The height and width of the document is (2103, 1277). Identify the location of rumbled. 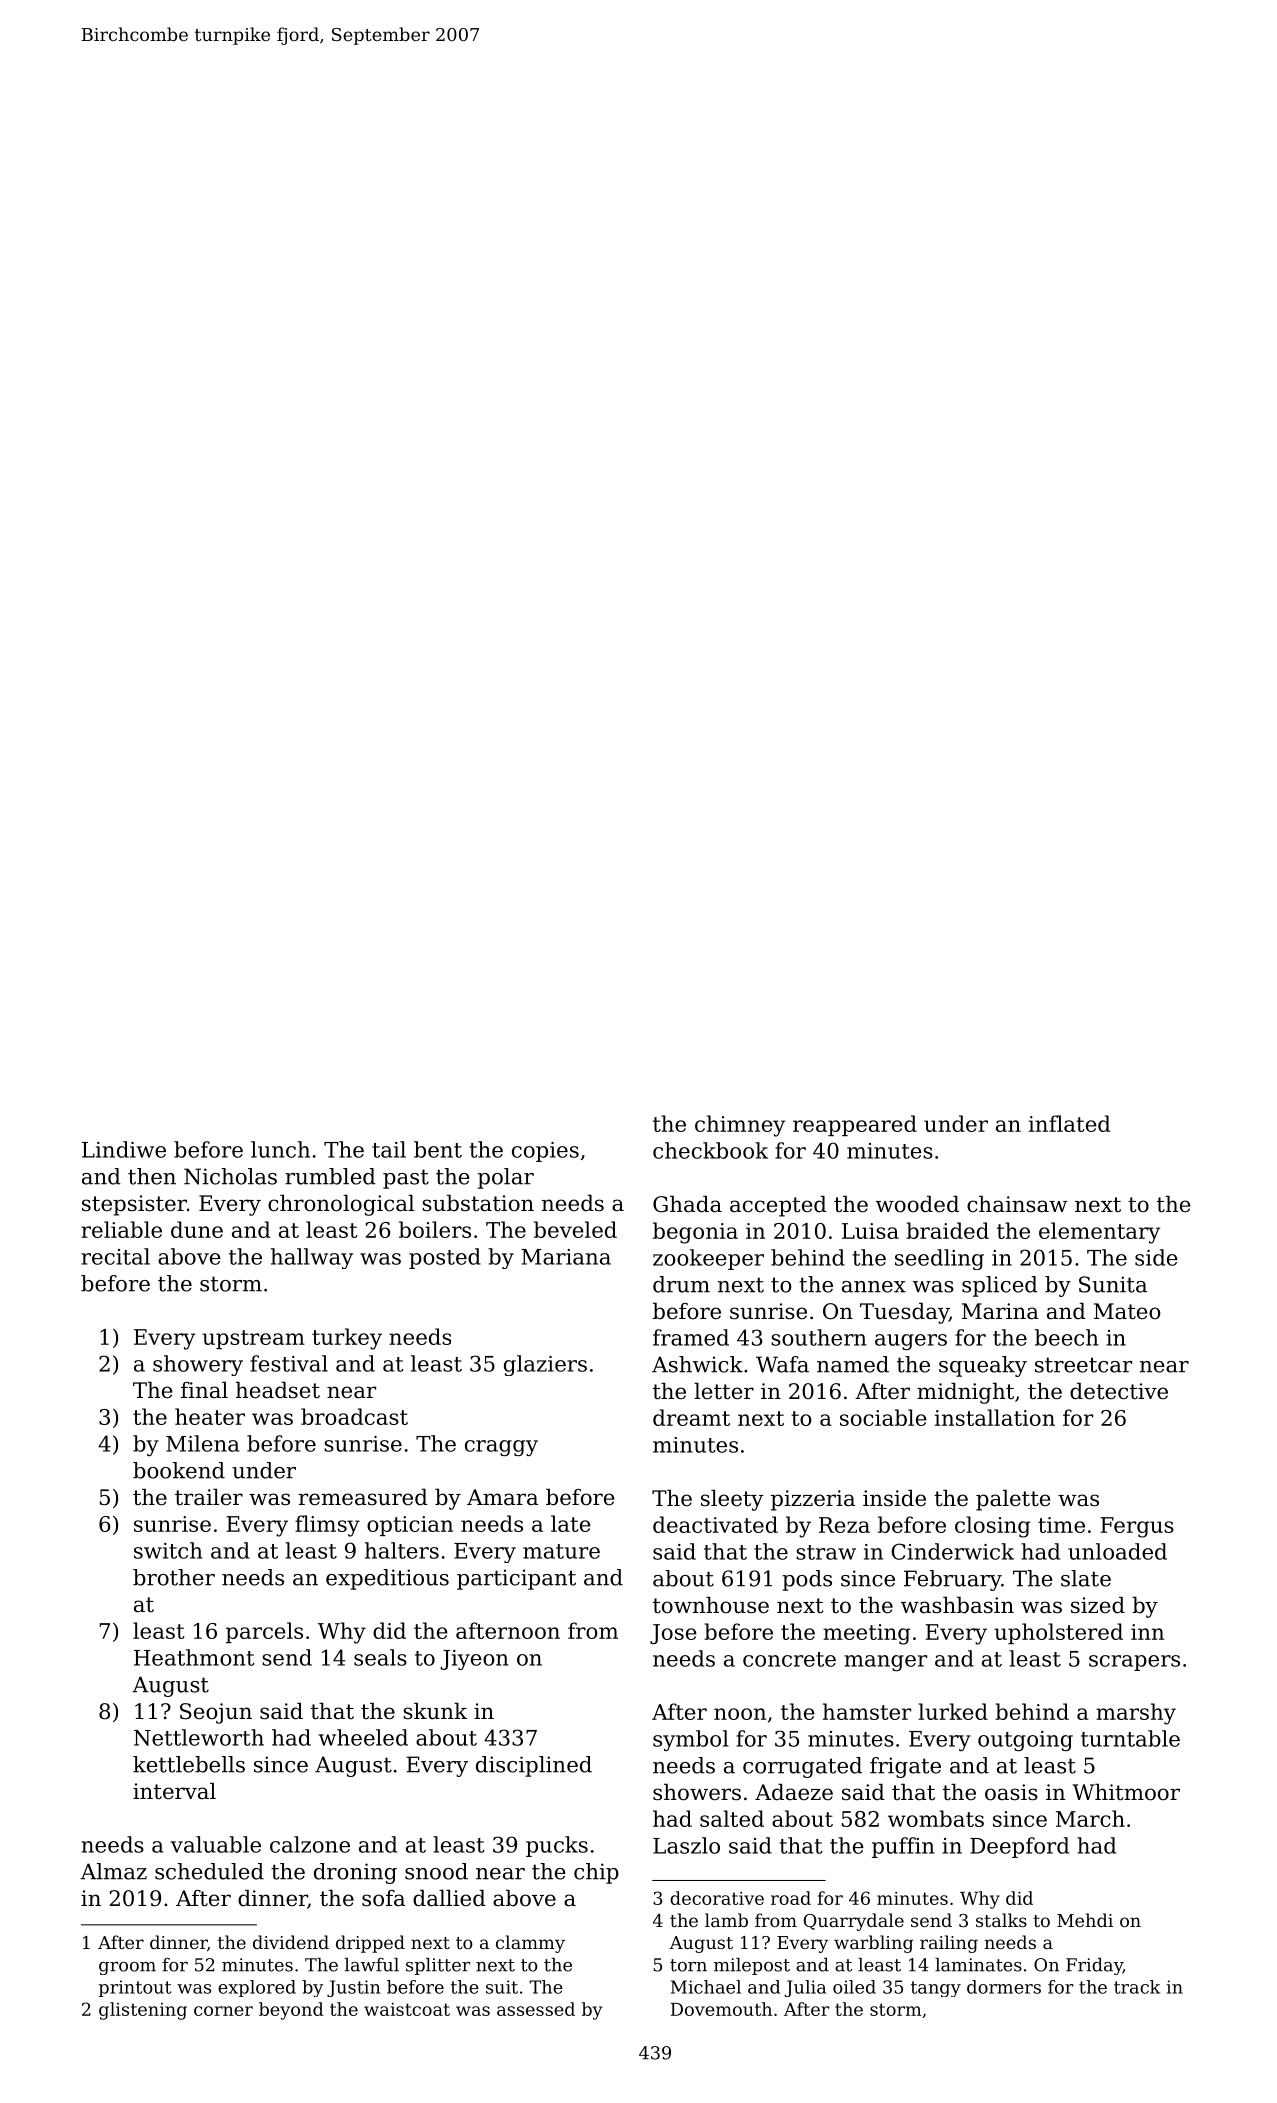
(330, 1176).
